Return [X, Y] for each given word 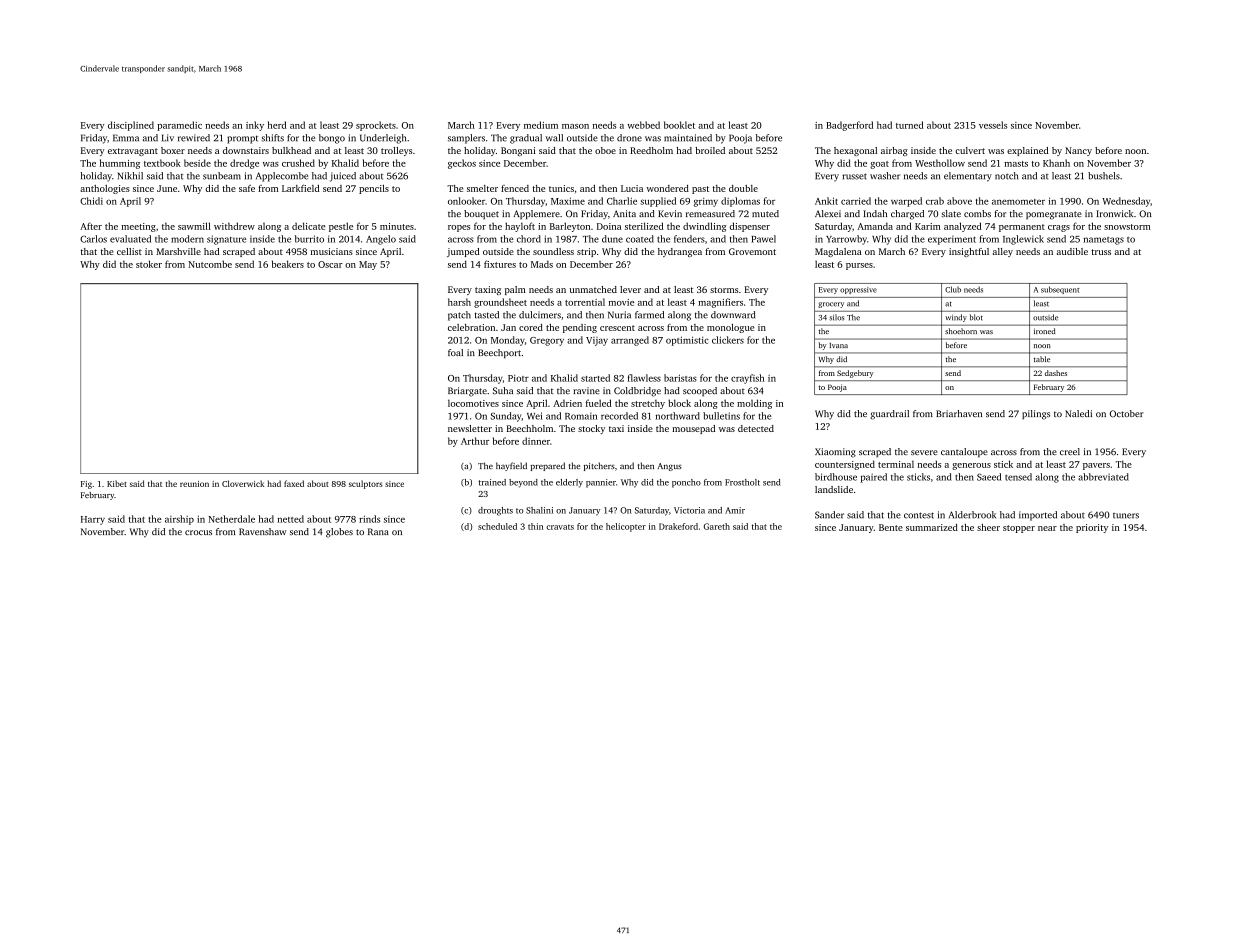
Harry [93, 520]
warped [906, 202]
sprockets [376, 126]
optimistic [687, 341]
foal [455, 352]
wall [554, 138]
